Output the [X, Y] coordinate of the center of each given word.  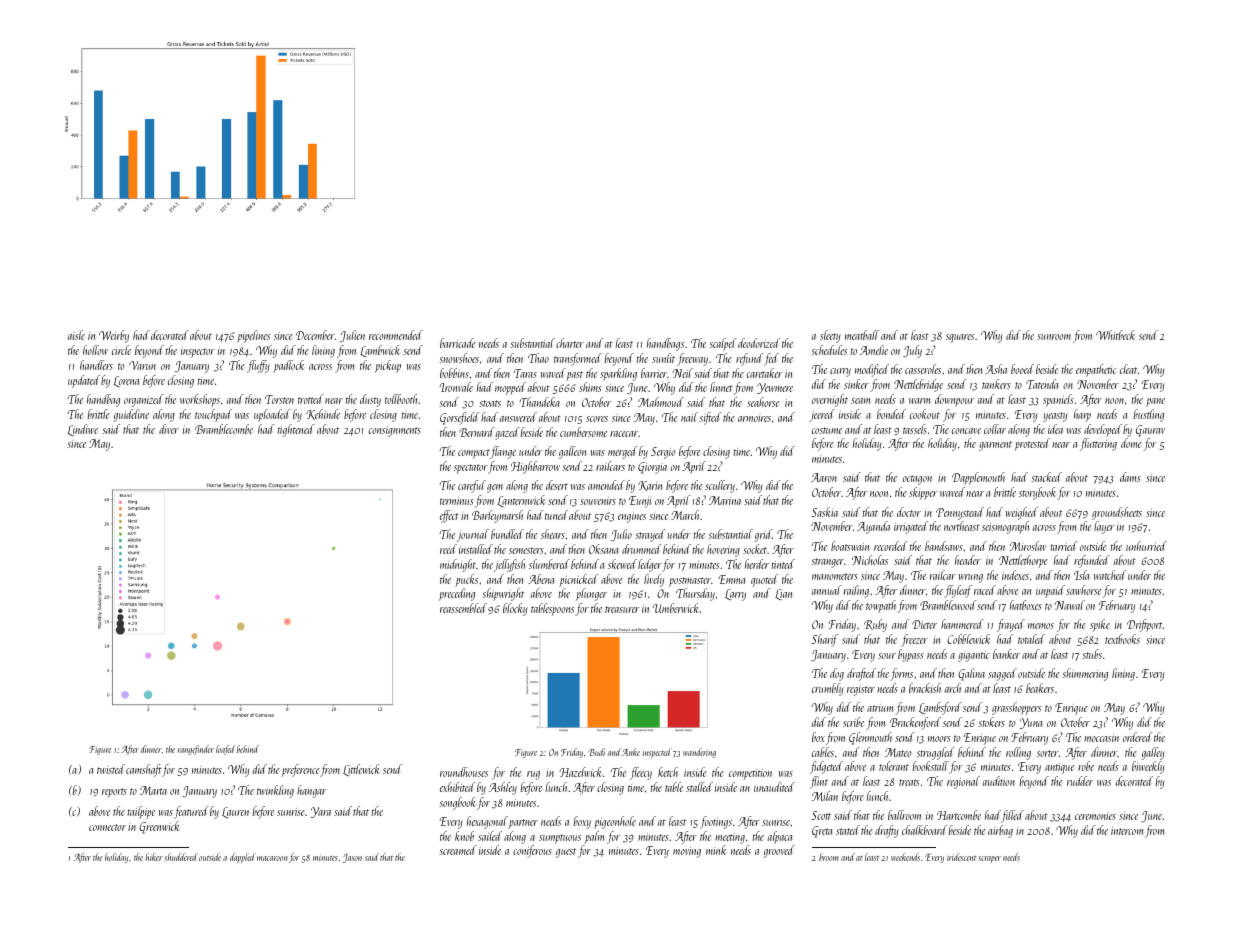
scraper [989, 859]
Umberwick [675, 608]
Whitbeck [1116, 335]
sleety [830, 336]
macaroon [272, 858]
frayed [1011, 625]
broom [828, 857]
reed [448, 549]
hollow [95, 350]
